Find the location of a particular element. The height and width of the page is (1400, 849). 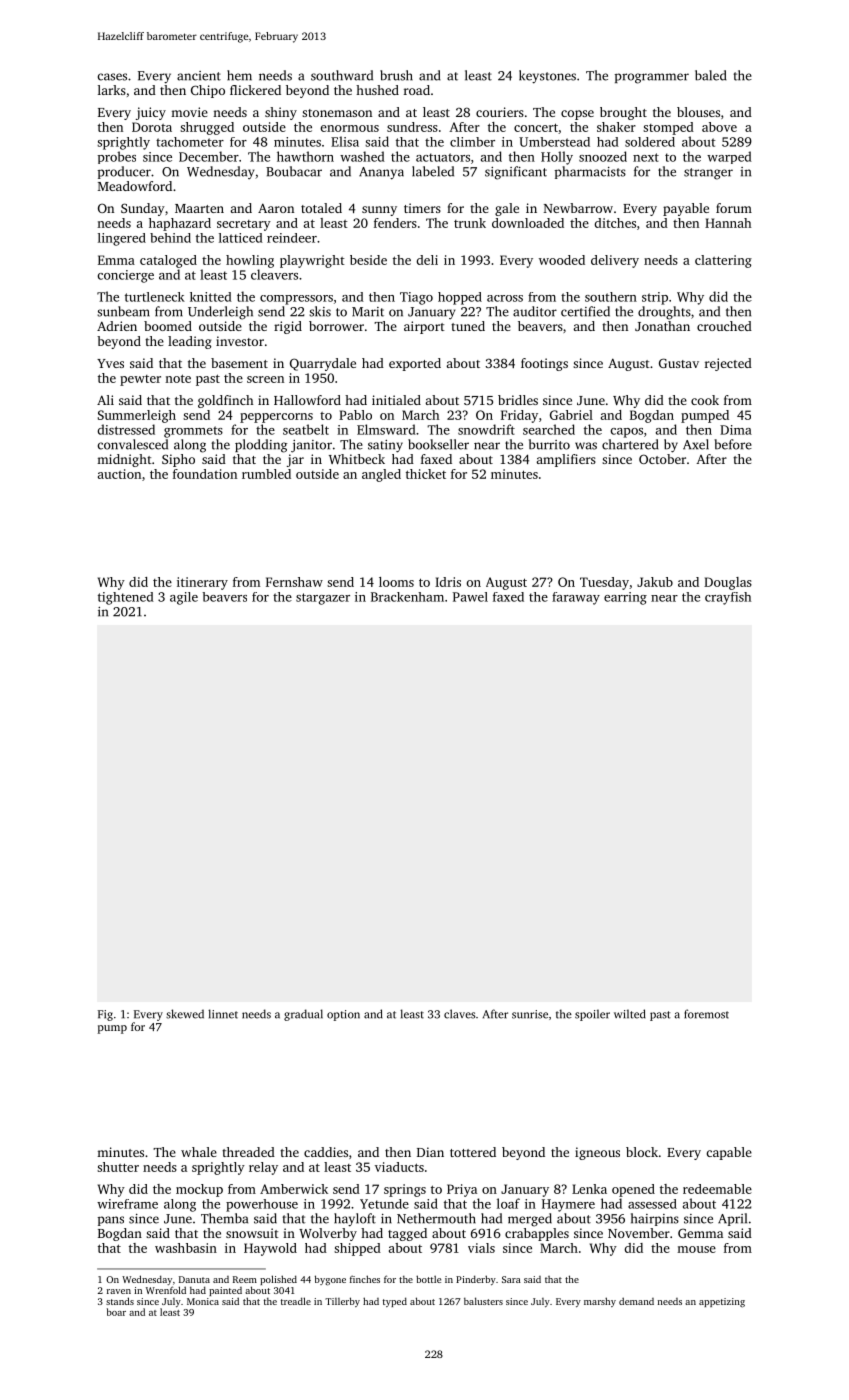

pewter is located at coordinates (140, 380).
